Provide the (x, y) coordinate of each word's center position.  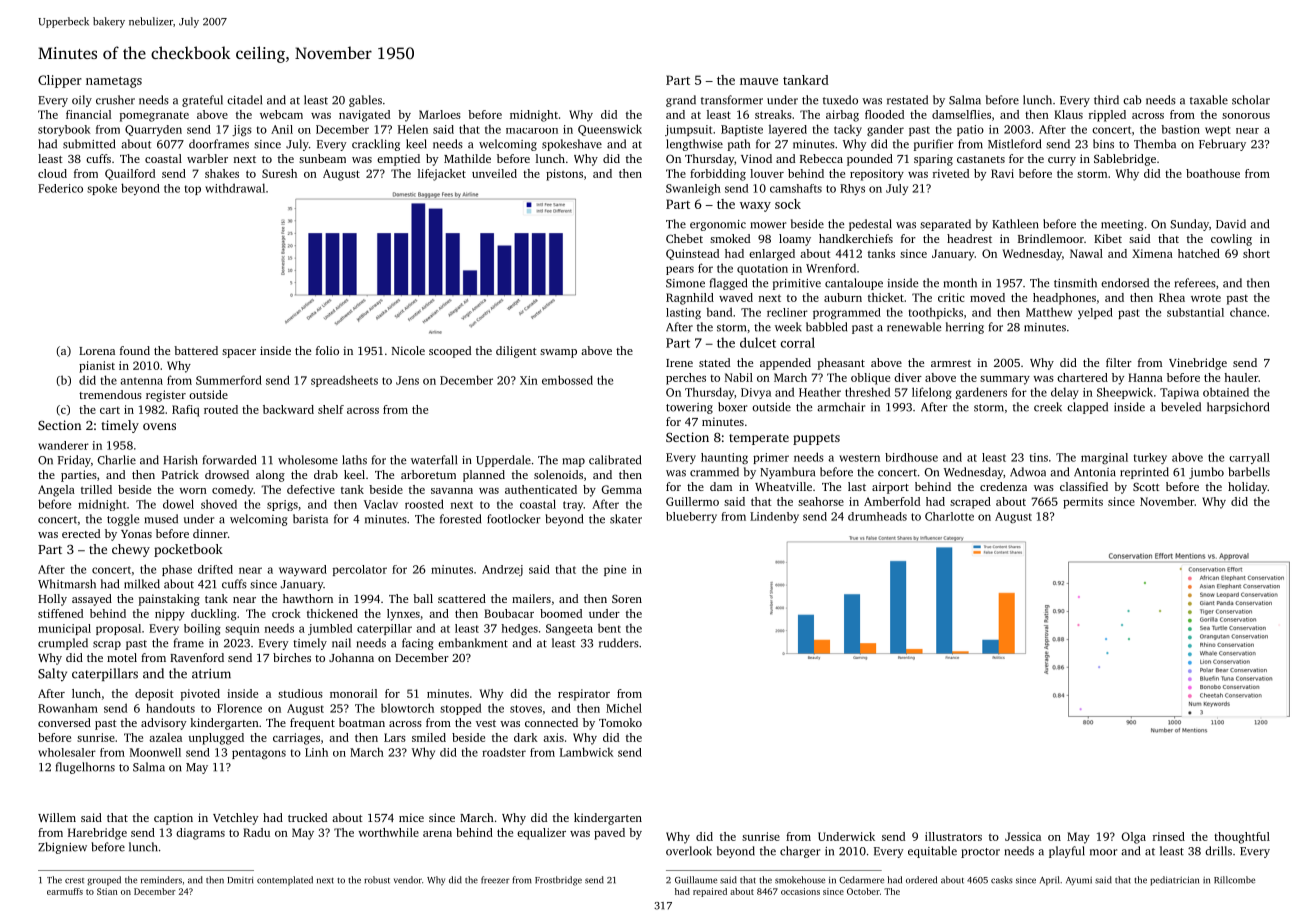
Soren (627, 598)
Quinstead (692, 254)
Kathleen (1015, 224)
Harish (180, 460)
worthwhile (388, 832)
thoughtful (1242, 838)
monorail (353, 693)
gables (365, 101)
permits (1083, 503)
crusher (115, 100)
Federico (60, 188)
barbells (1249, 472)
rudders (619, 643)
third (1106, 100)
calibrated (615, 460)
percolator (360, 570)
